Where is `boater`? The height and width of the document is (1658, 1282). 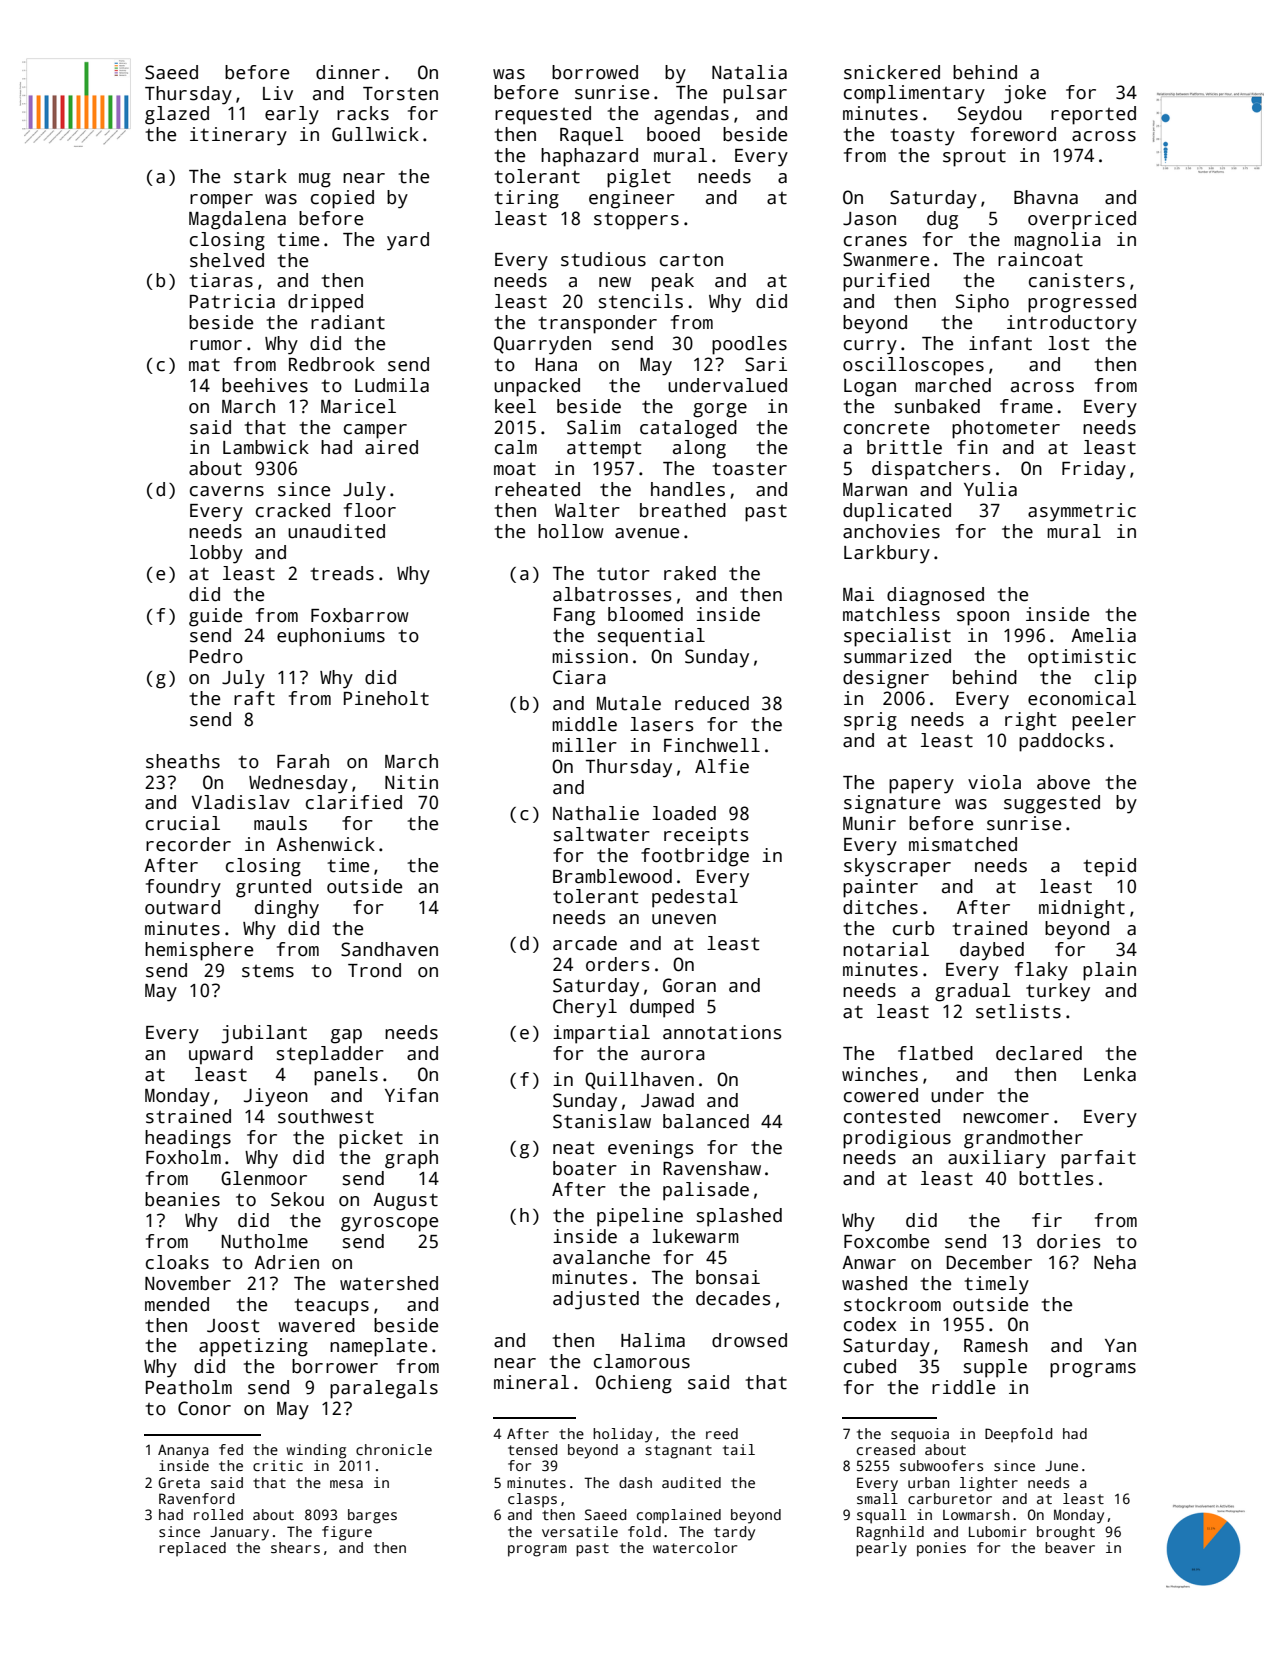 boater is located at coordinates (585, 1168).
